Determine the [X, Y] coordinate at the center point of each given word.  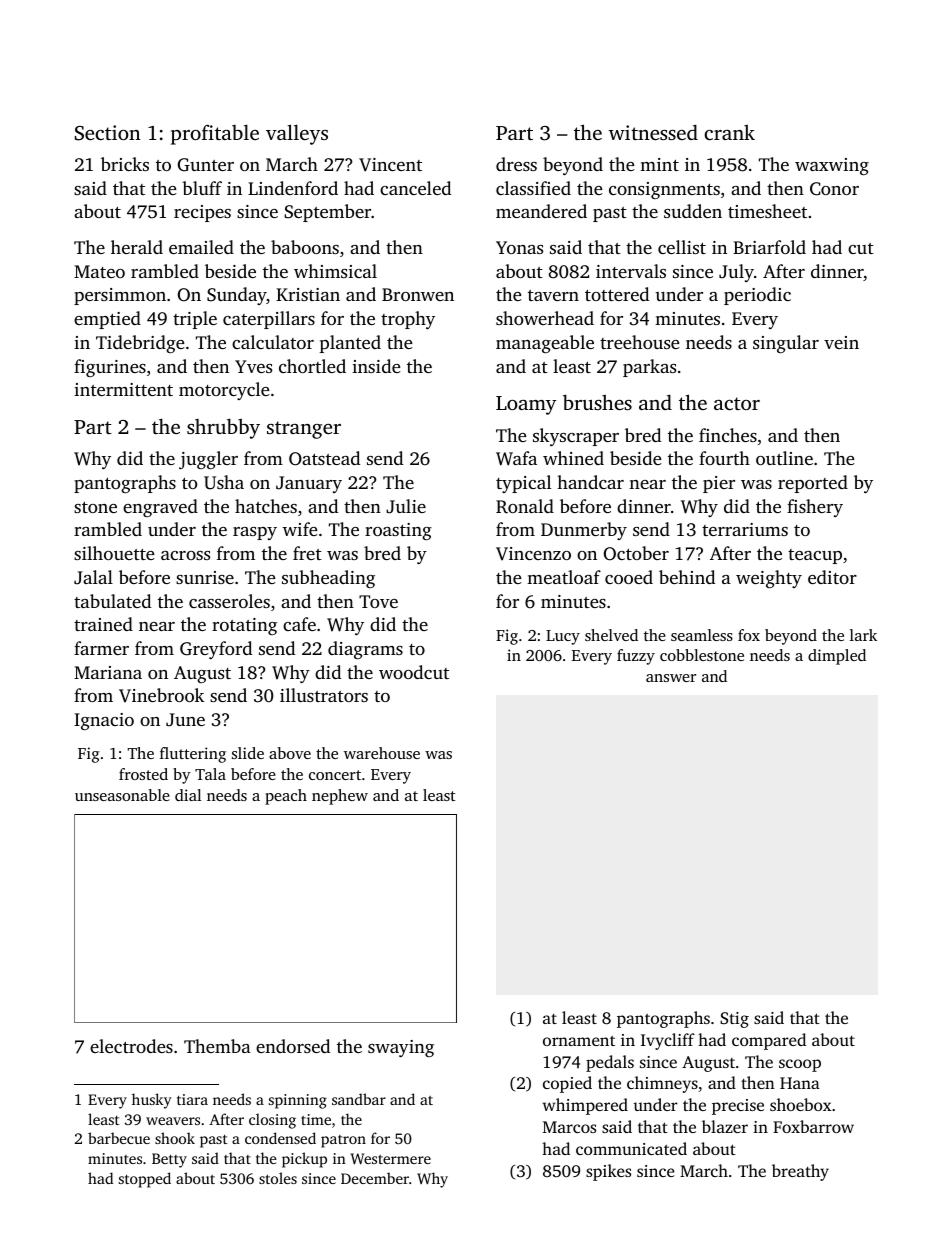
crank [729, 132]
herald [137, 247]
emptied [107, 320]
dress [516, 164]
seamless [702, 635]
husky [152, 1101]
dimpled [837, 657]
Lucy [563, 637]
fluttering [193, 755]
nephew [340, 797]
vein [841, 342]
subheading [328, 579]
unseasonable [122, 795]
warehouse [382, 753]
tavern [553, 295]
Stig [734, 1020]
